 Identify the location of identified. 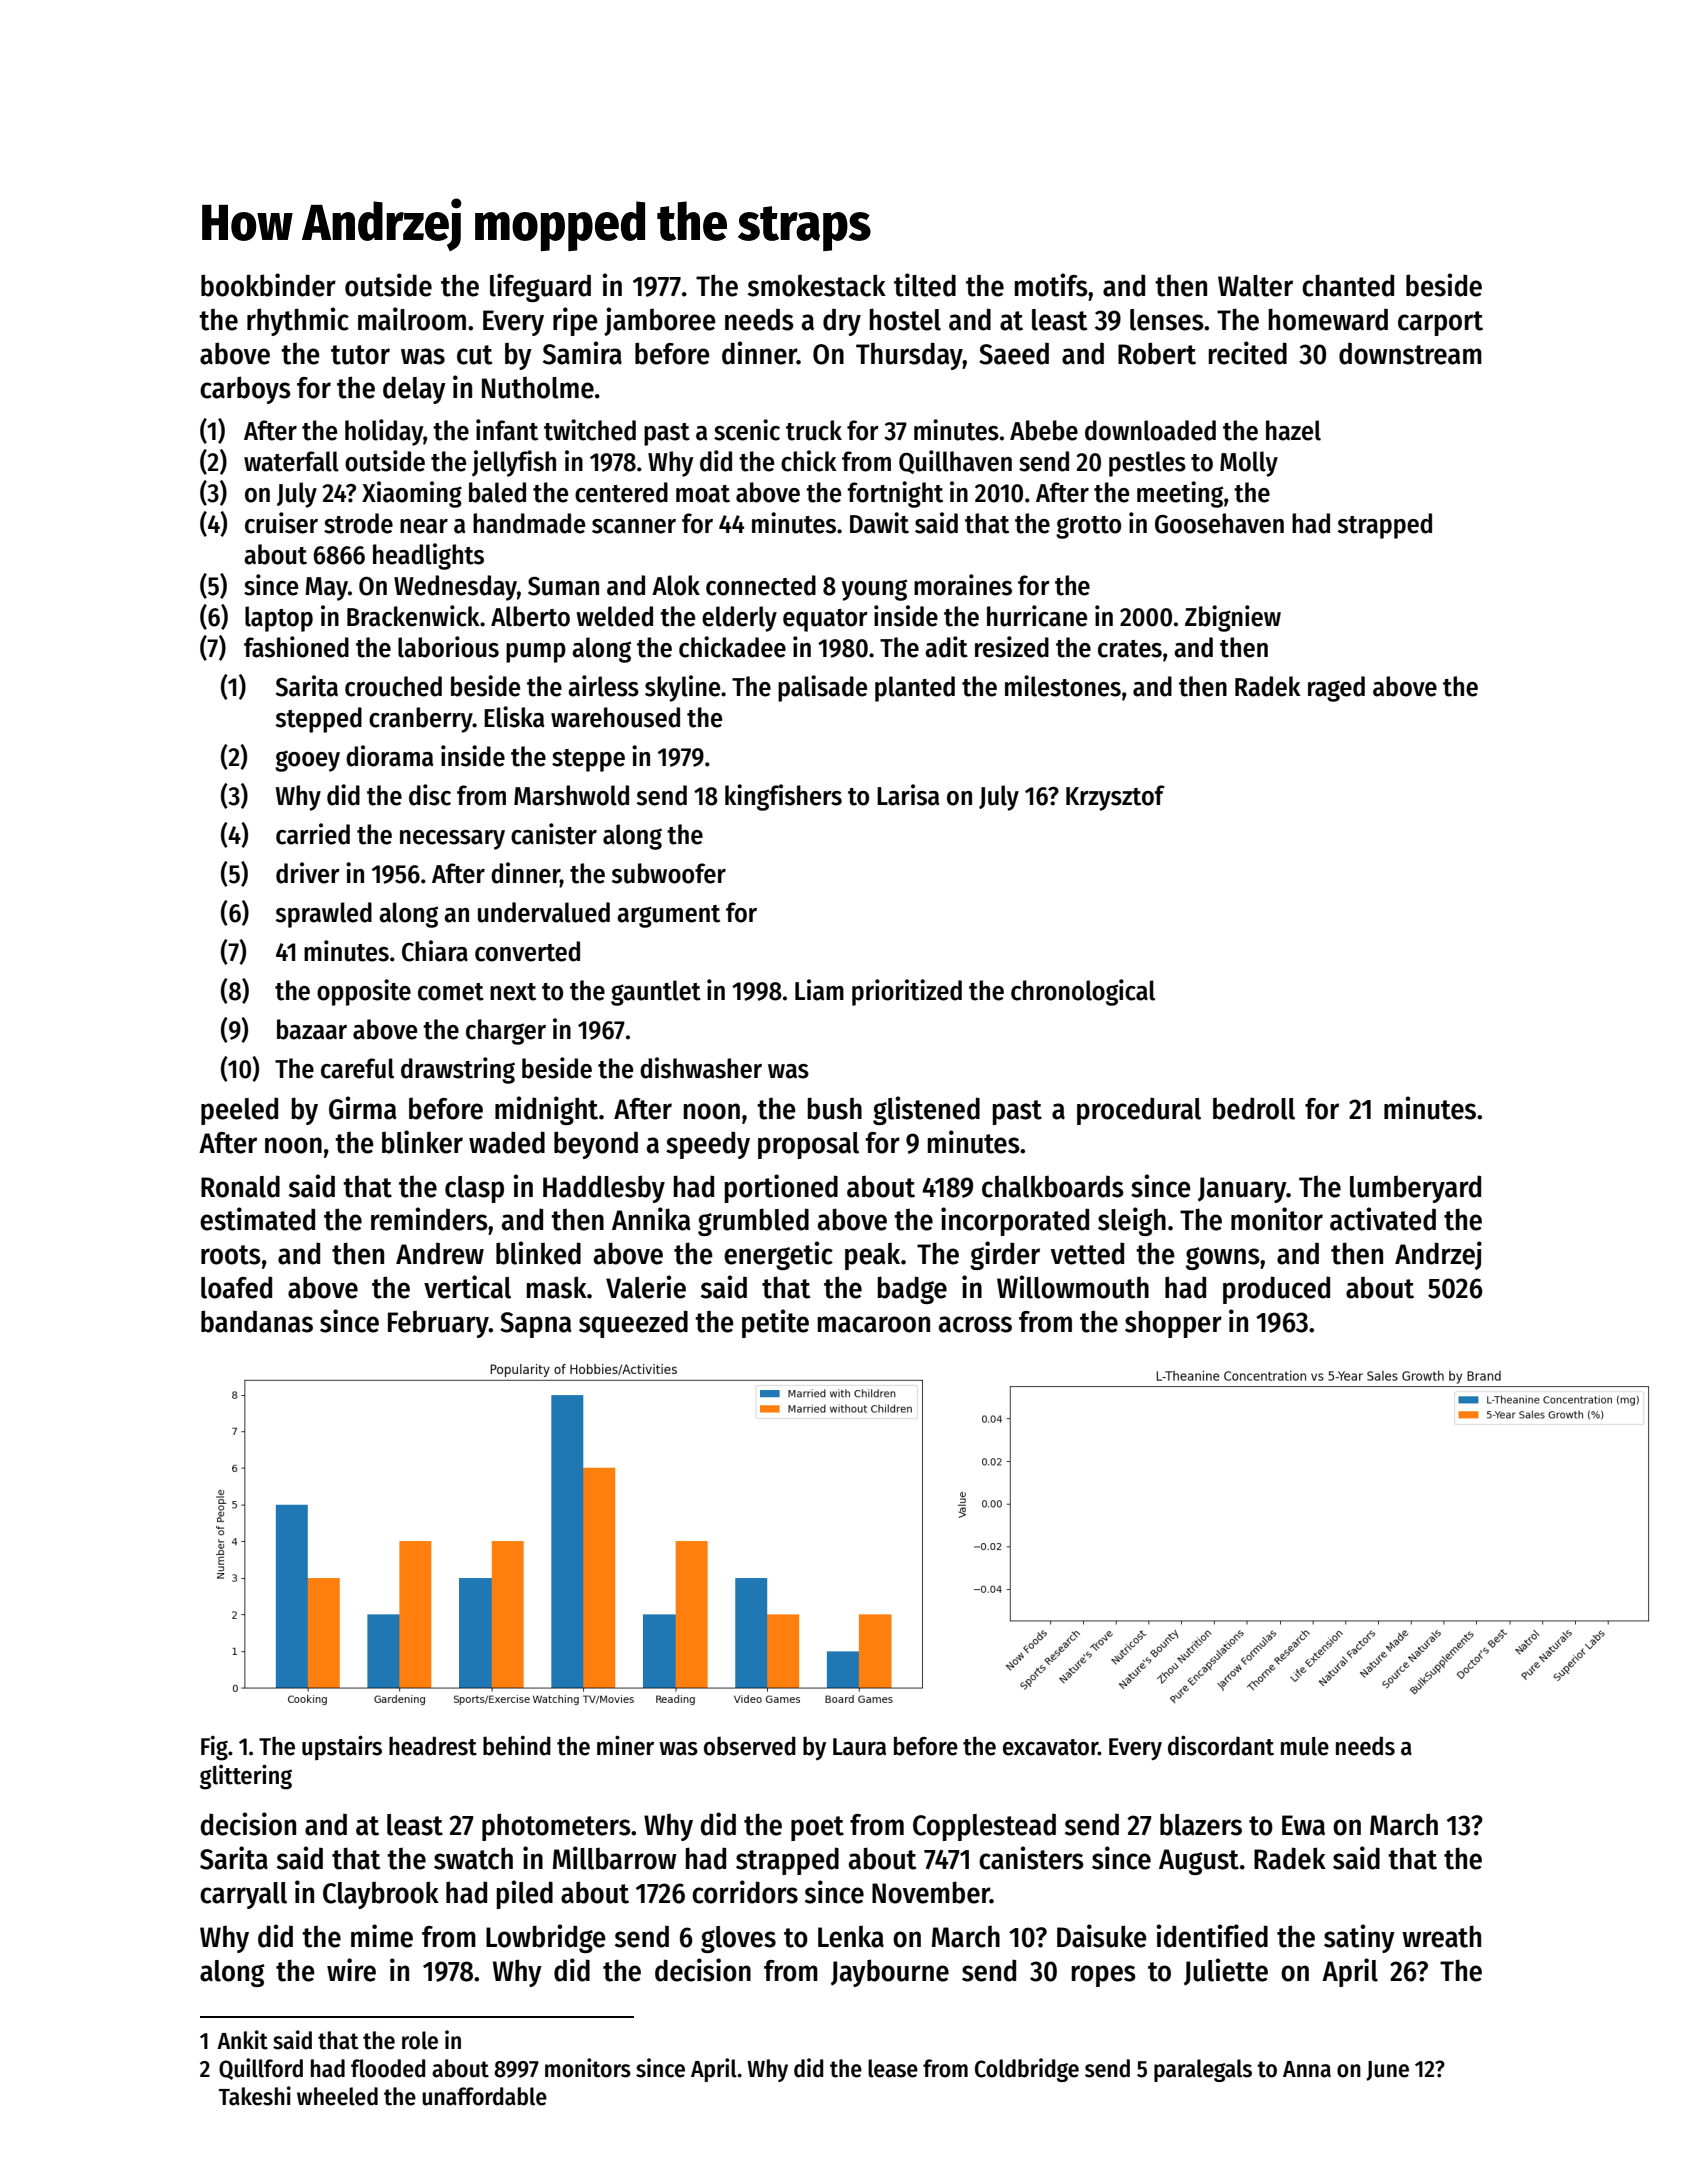
(1212, 1936).
